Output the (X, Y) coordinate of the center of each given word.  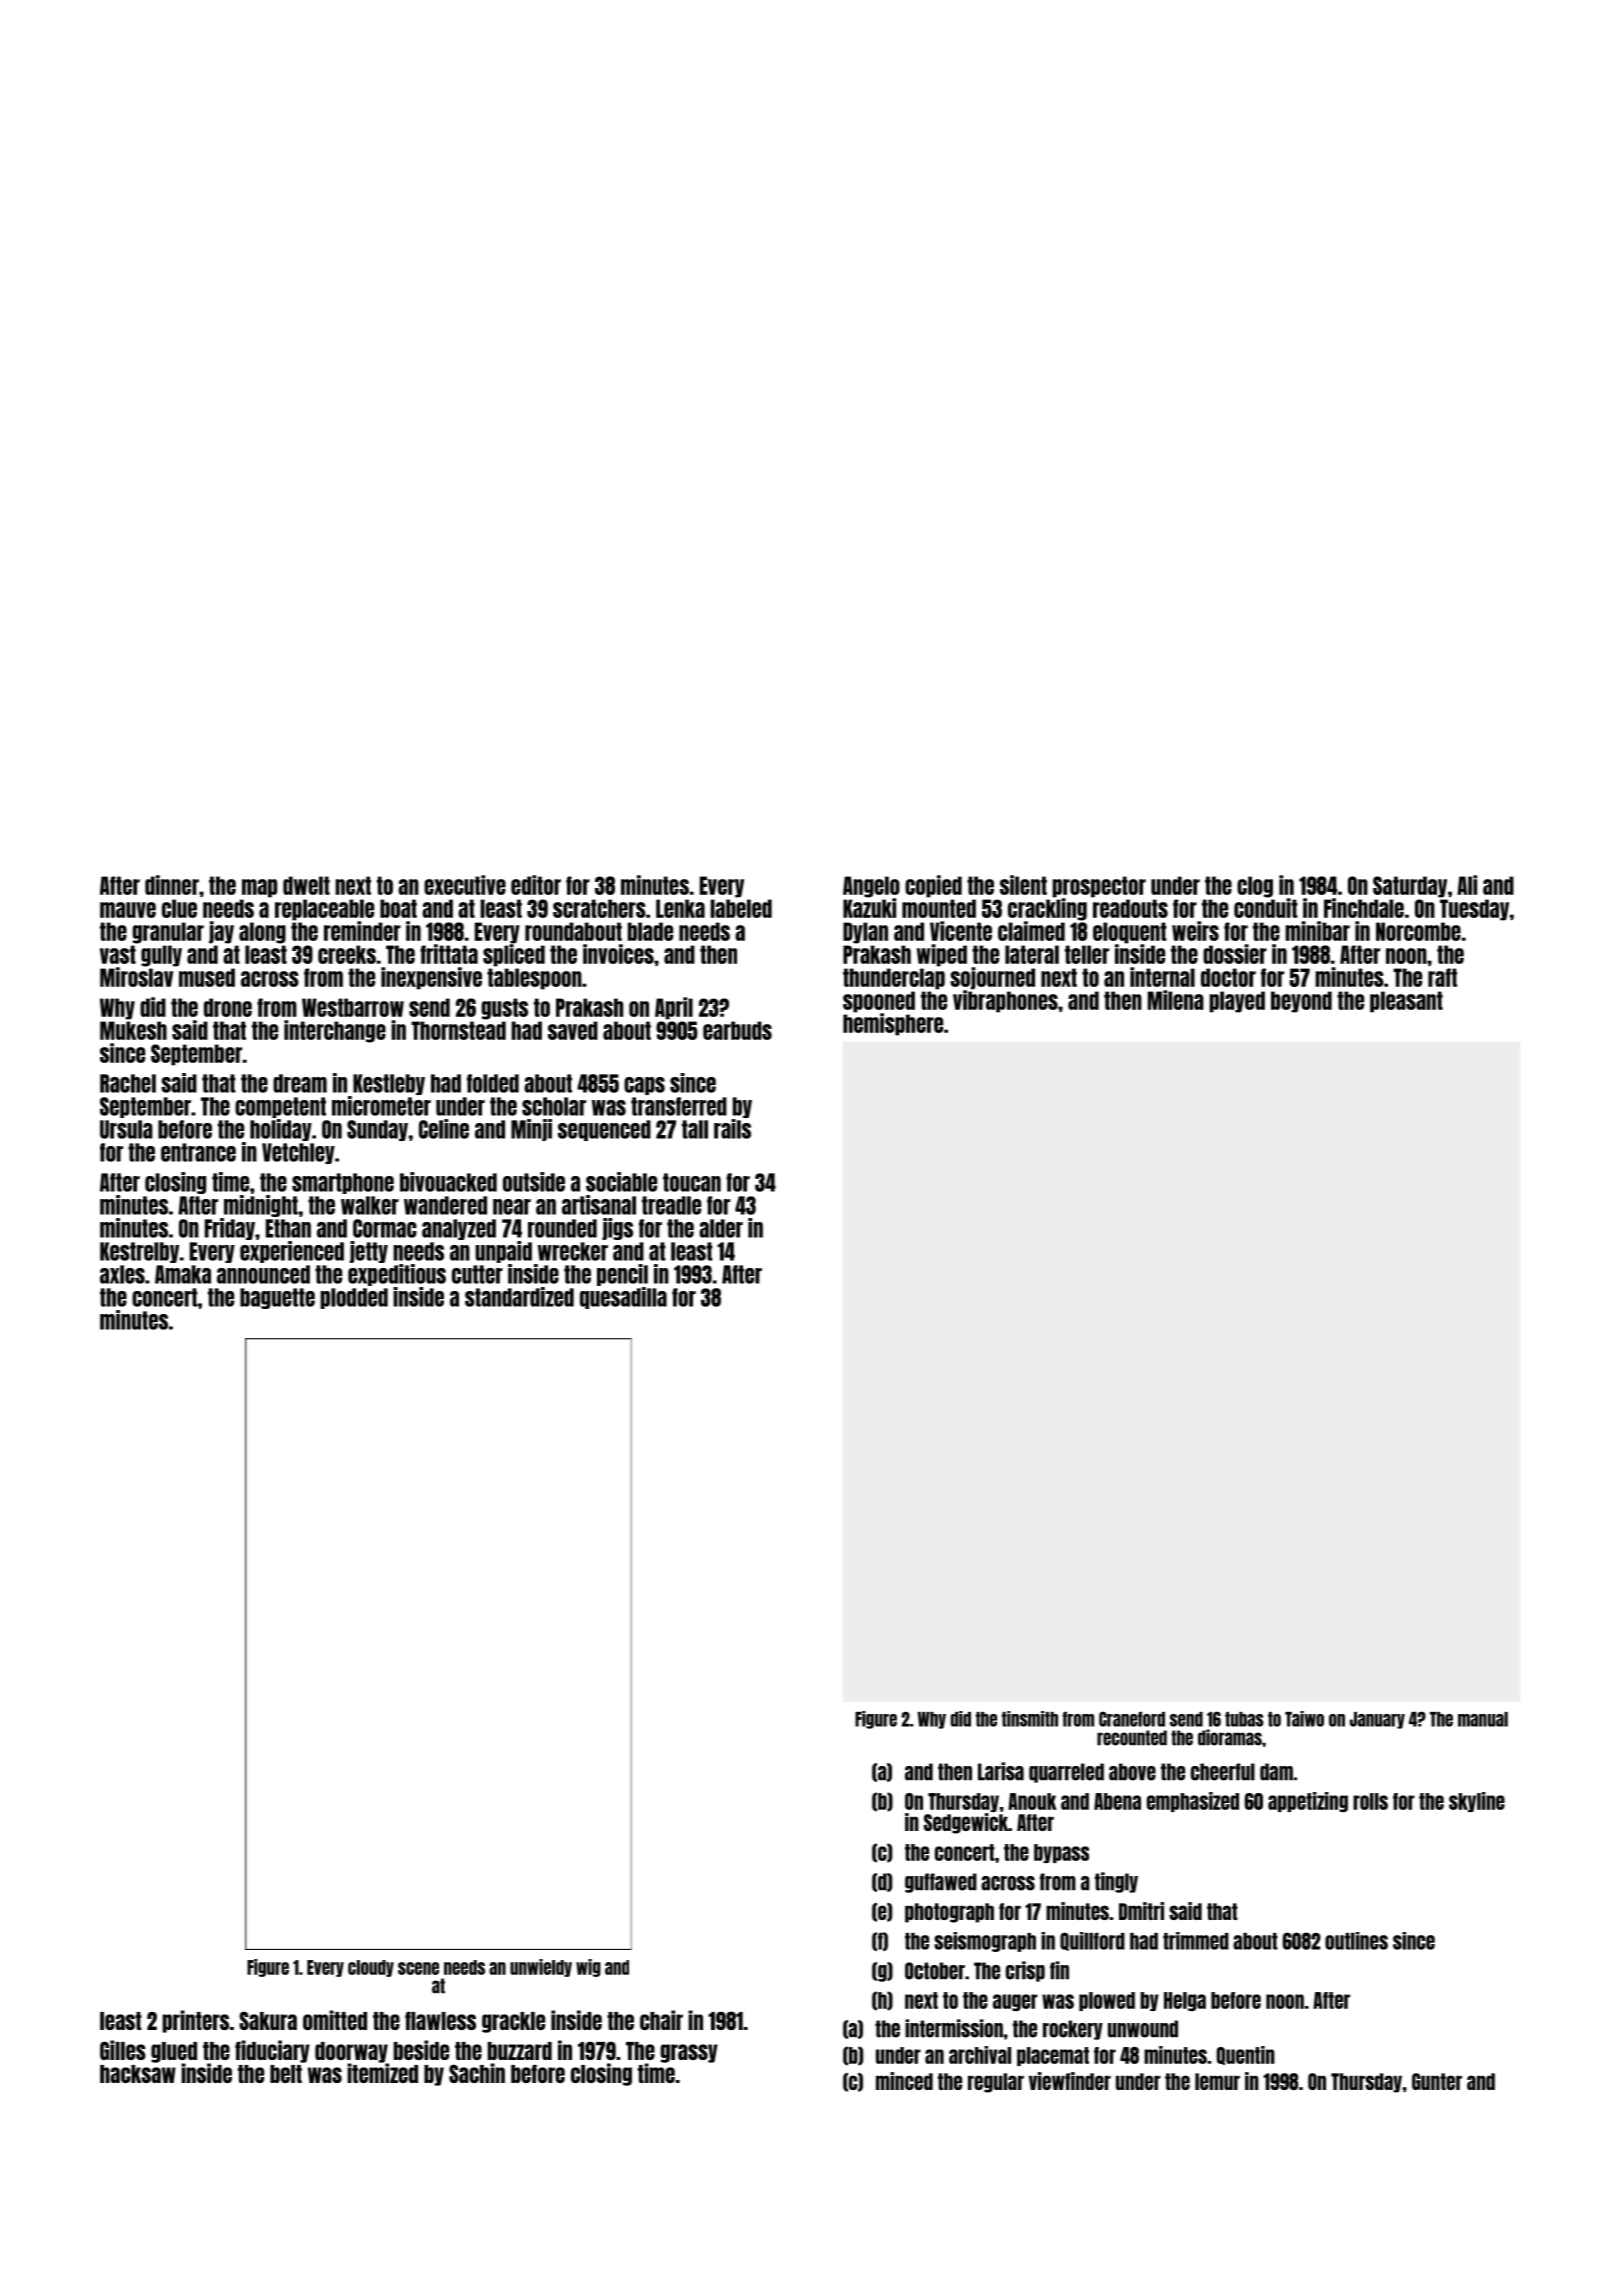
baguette (277, 1298)
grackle (513, 2022)
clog (1255, 887)
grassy (689, 2053)
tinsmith (1030, 1719)
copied (933, 886)
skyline (1477, 1802)
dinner (172, 885)
